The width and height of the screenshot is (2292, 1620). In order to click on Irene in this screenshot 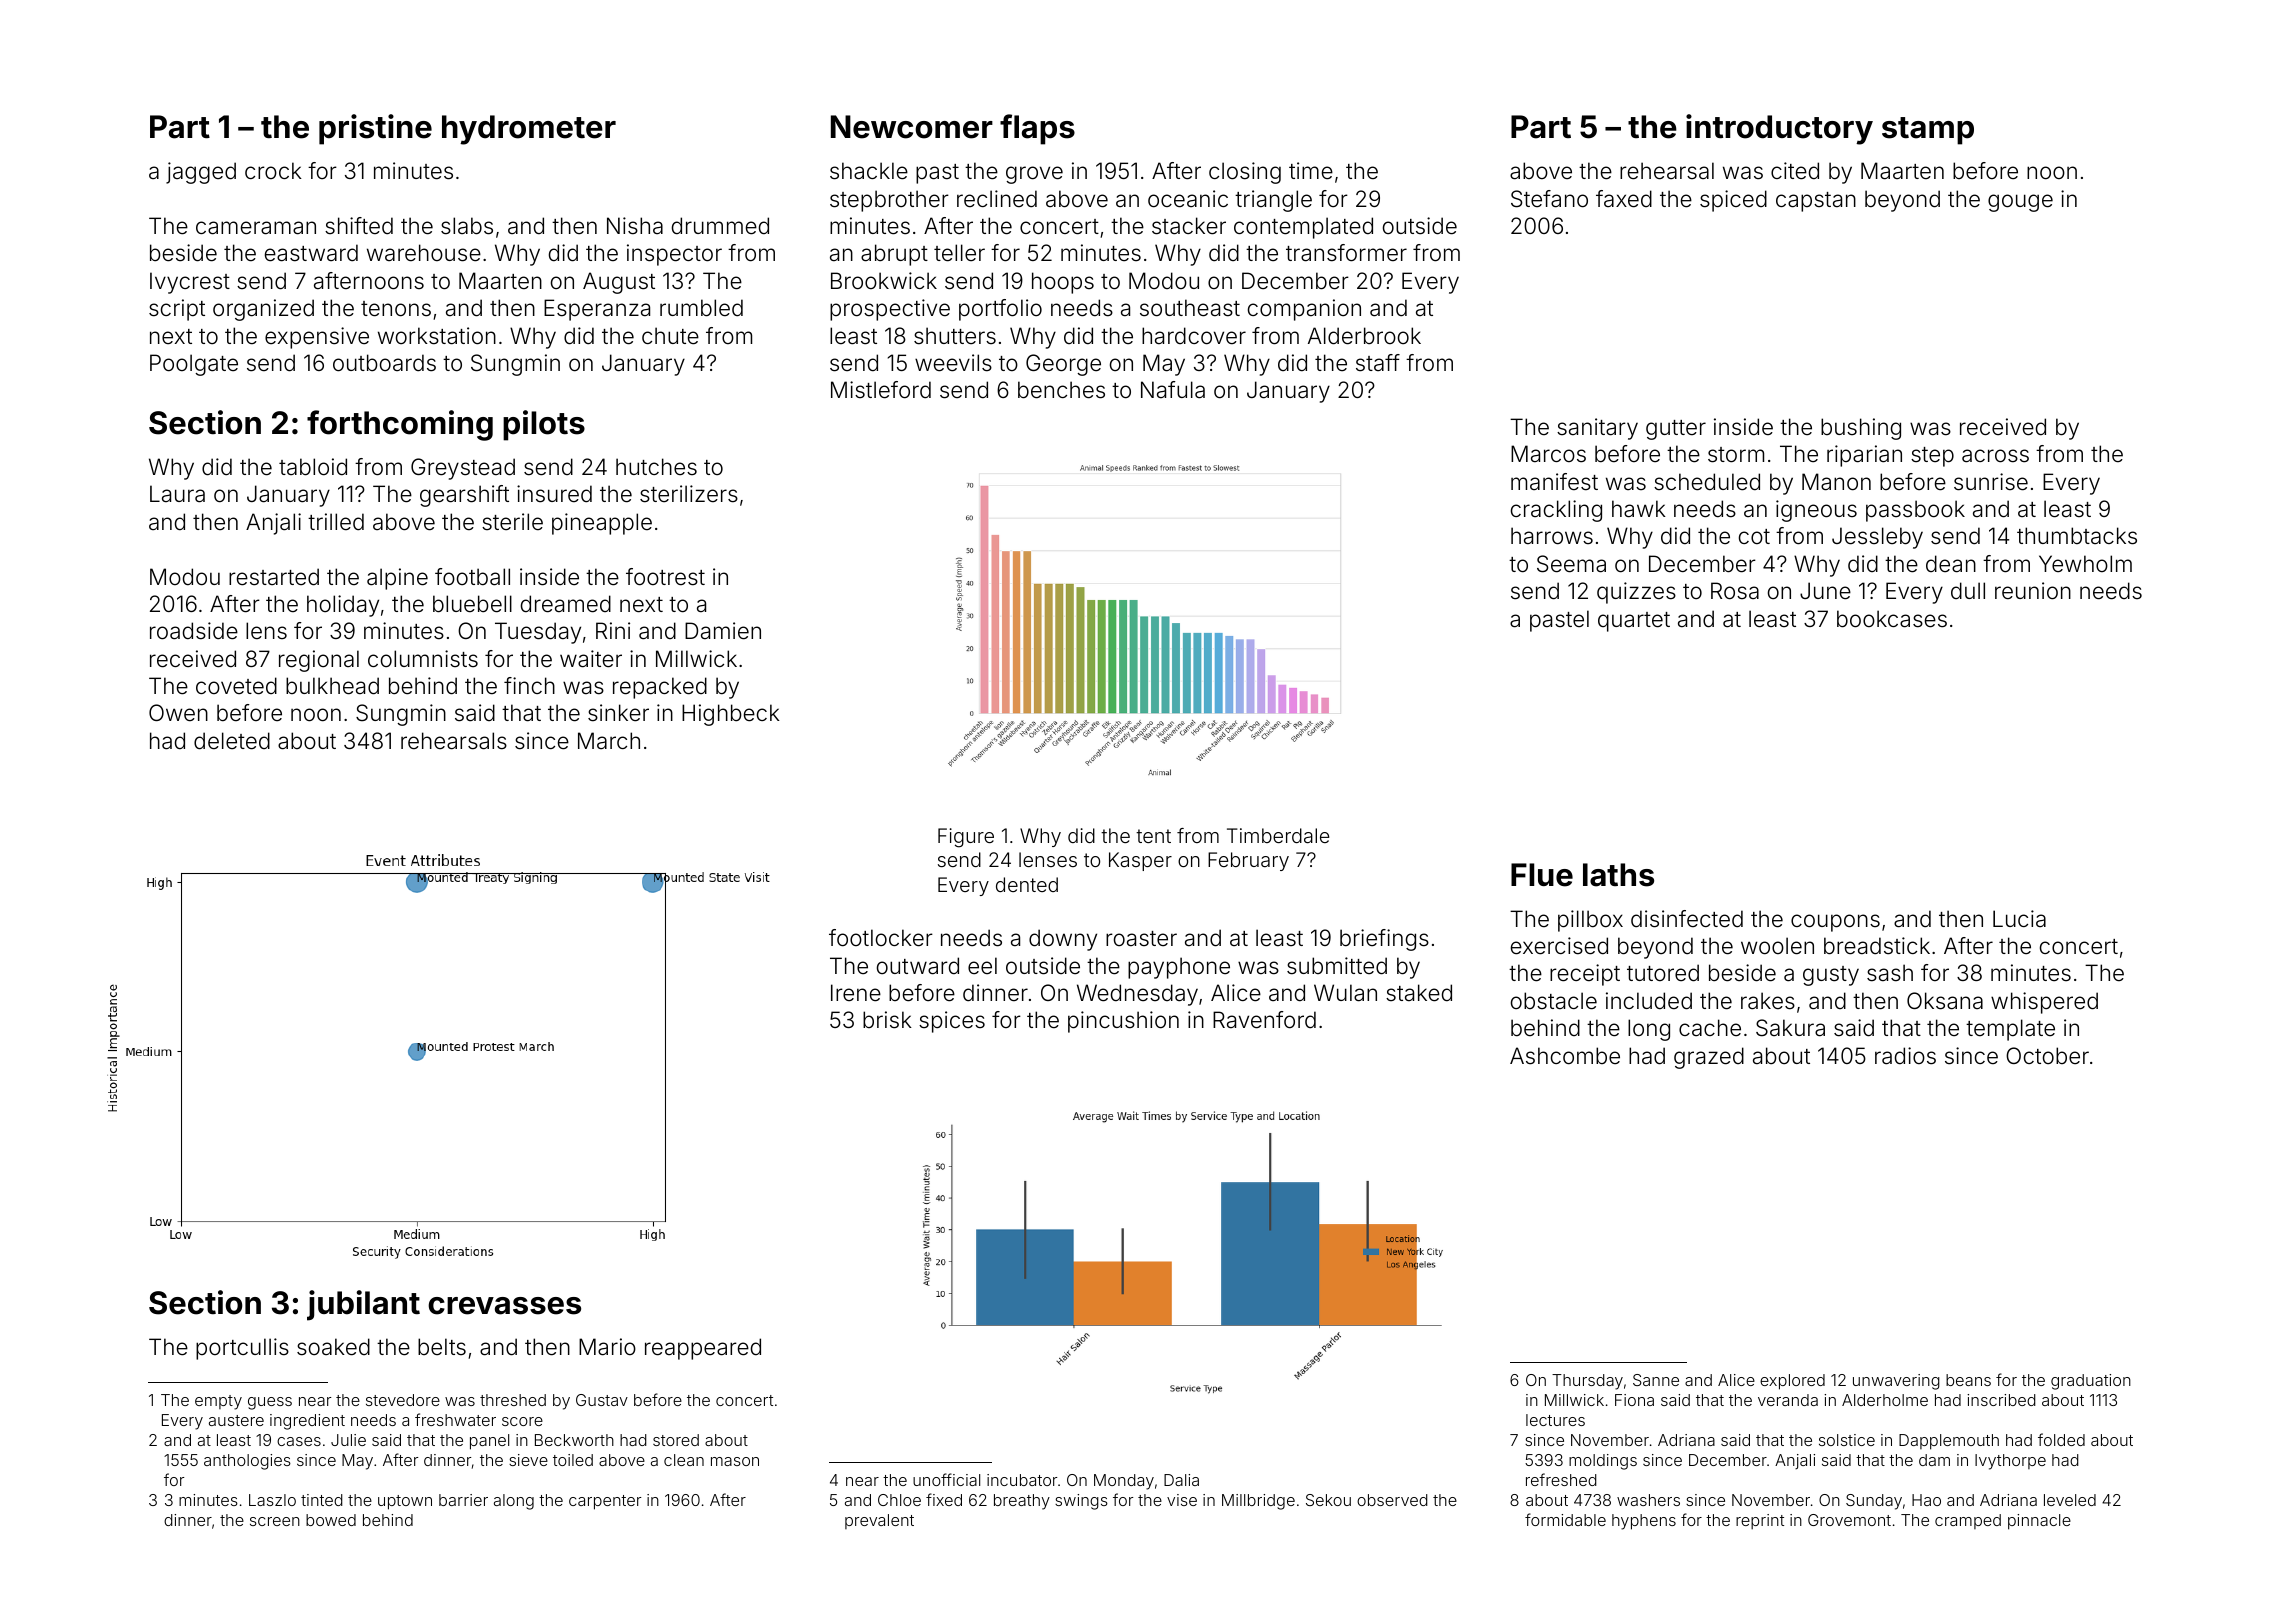, I will do `click(856, 993)`.
